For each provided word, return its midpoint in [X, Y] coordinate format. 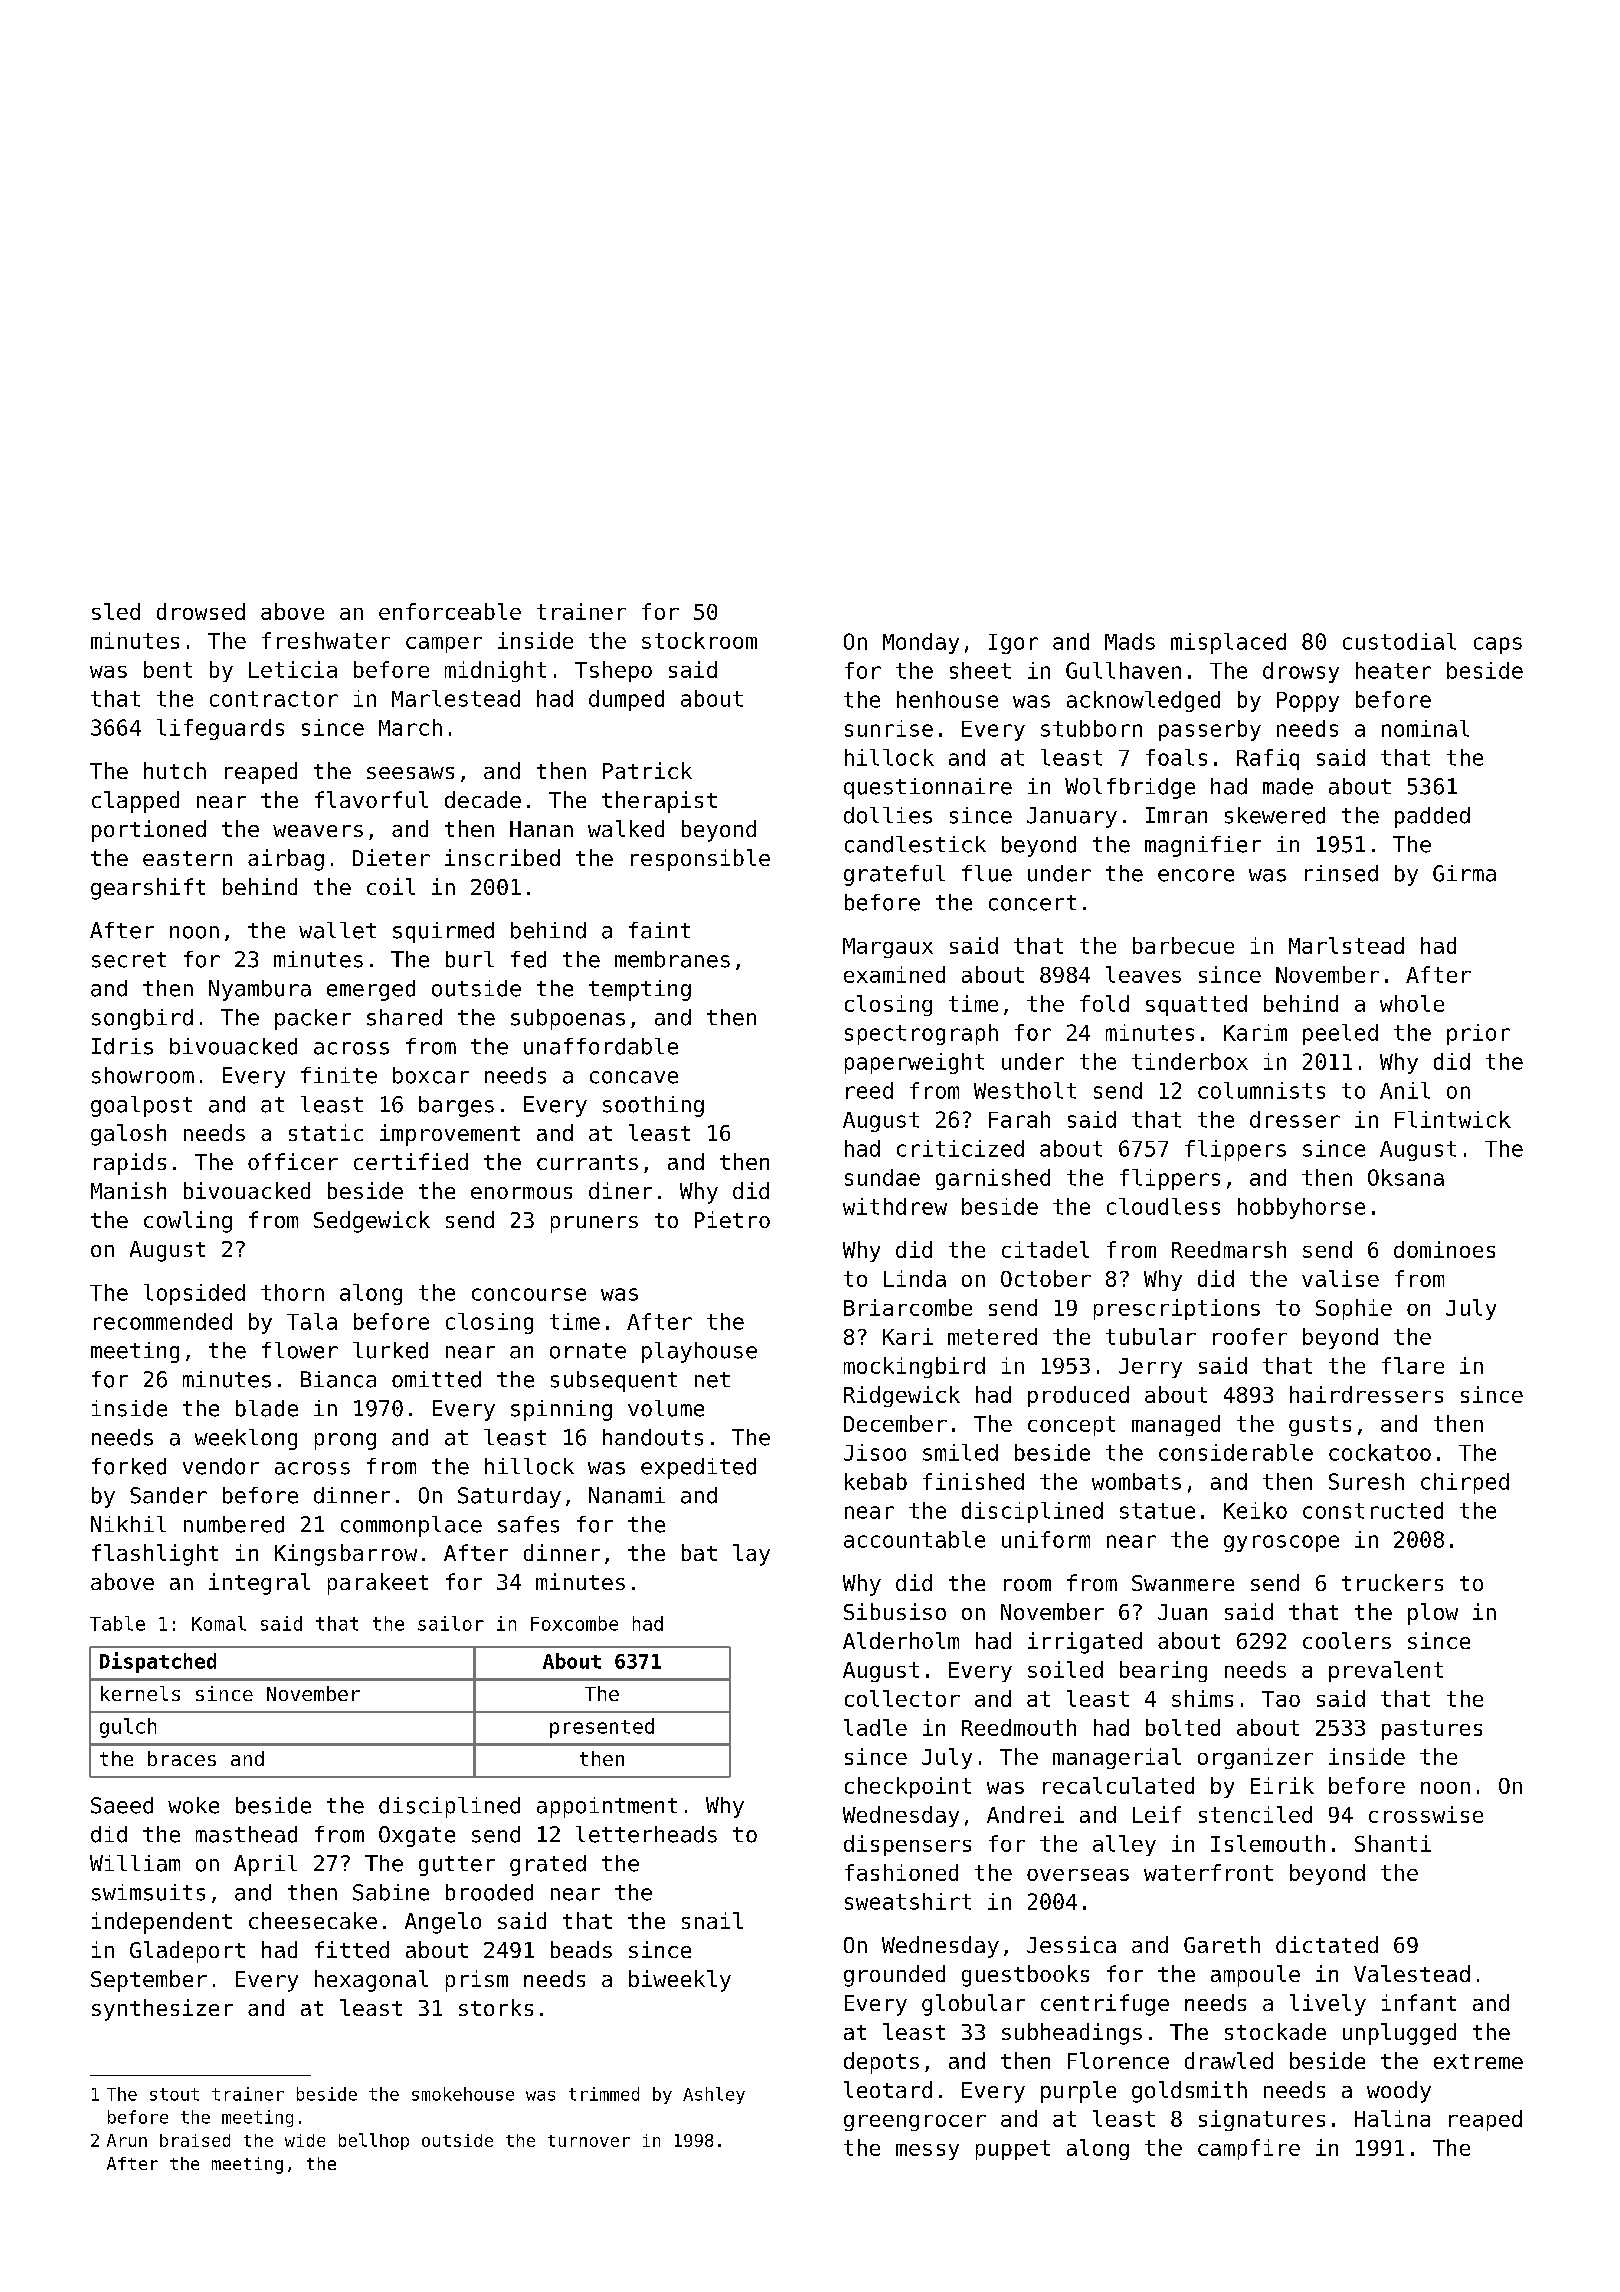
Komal [219, 1623]
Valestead [1412, 1973]
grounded [894, 1976]
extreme [1478, 2061]
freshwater [326, 640]
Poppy [1308, 702]
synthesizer [162, 2010]
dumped [626, 700]
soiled [1065, 1669]
